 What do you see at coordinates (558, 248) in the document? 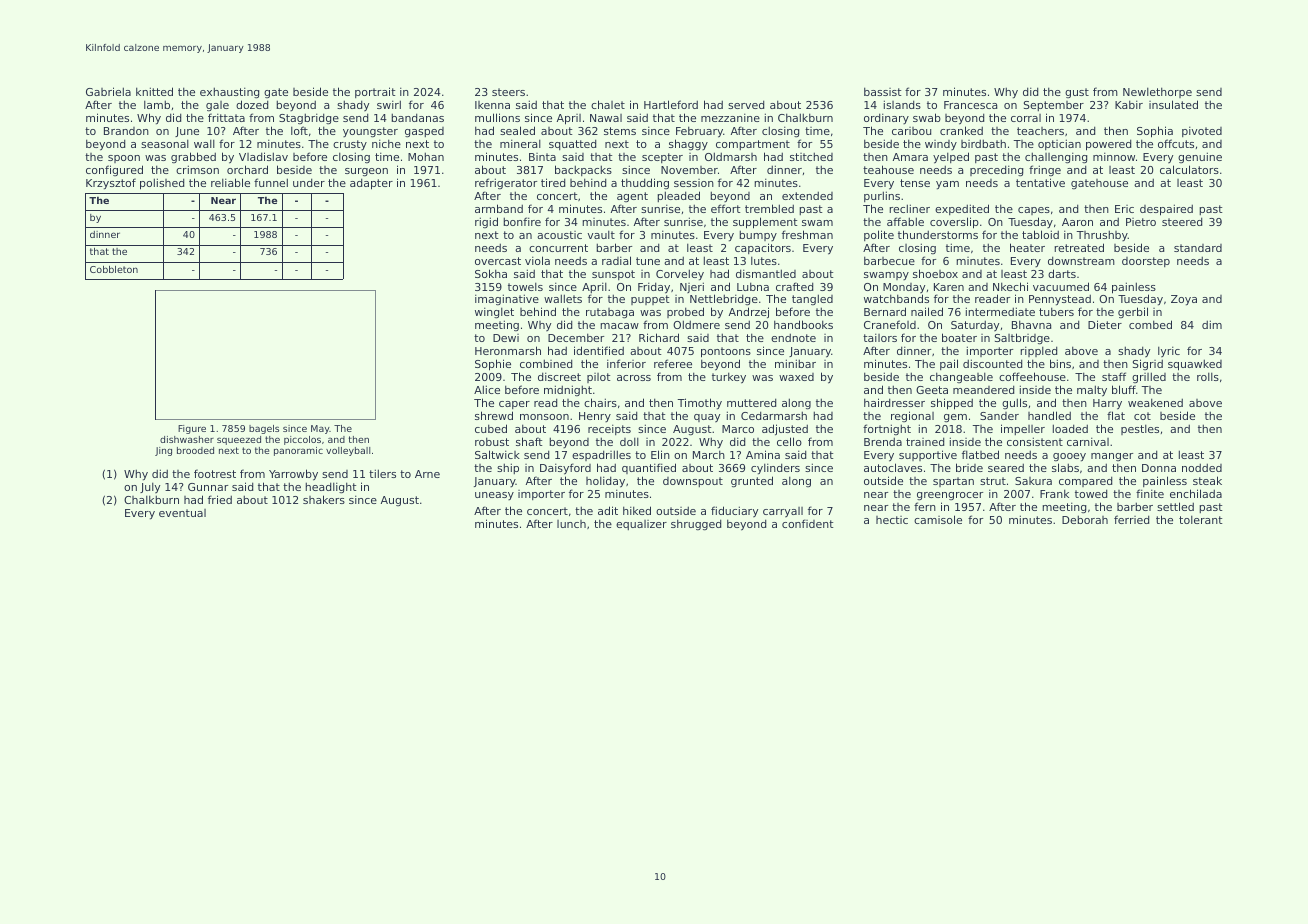
I see `concurrent` at bounding box center [558, 248].
